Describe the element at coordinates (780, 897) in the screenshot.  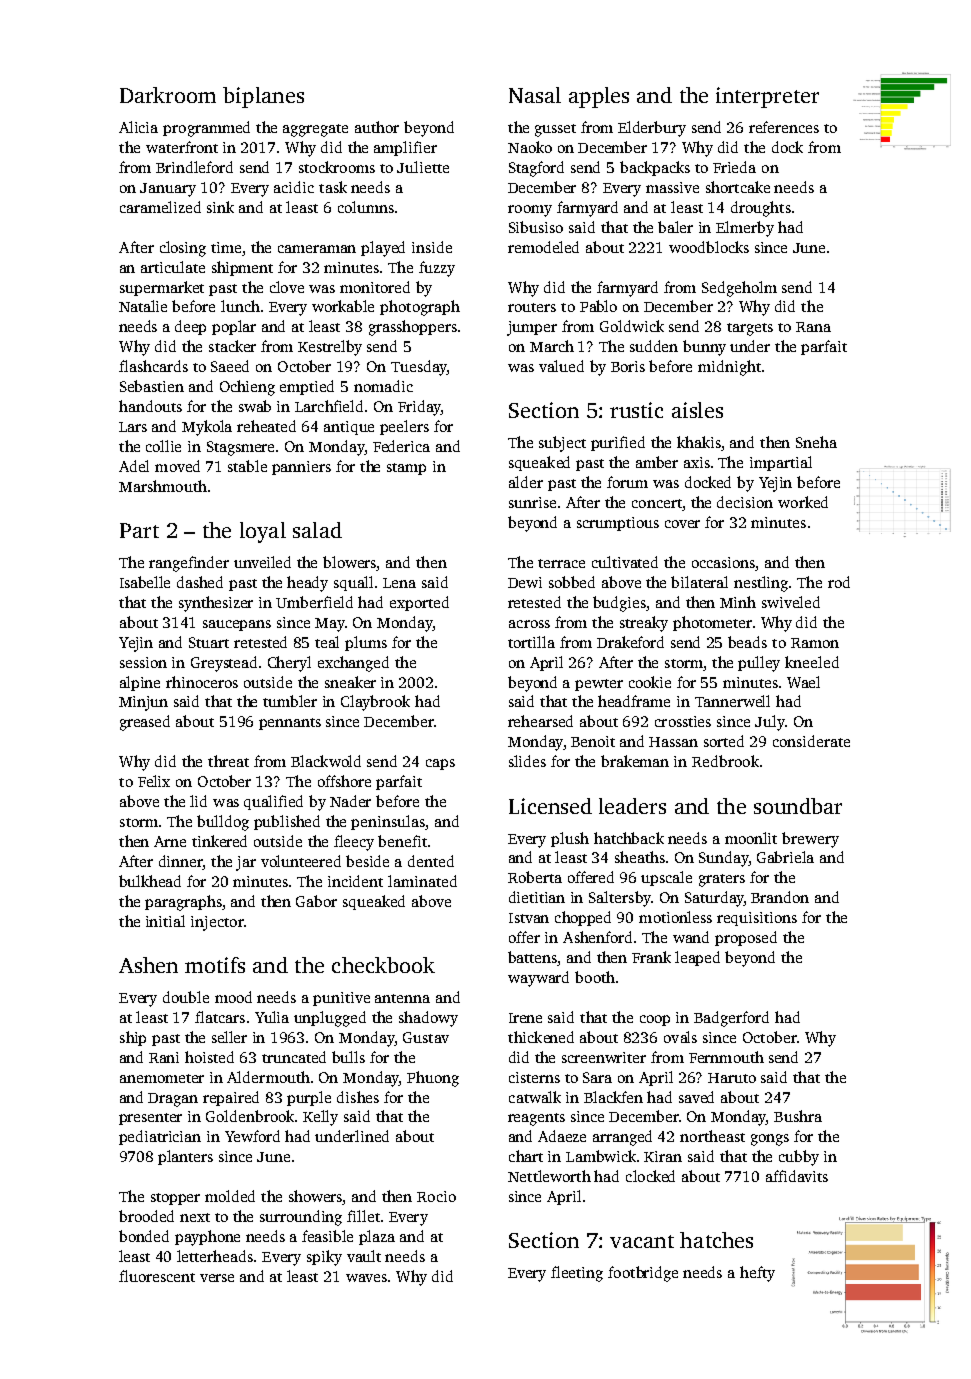
I see `Brandon` at that location.
